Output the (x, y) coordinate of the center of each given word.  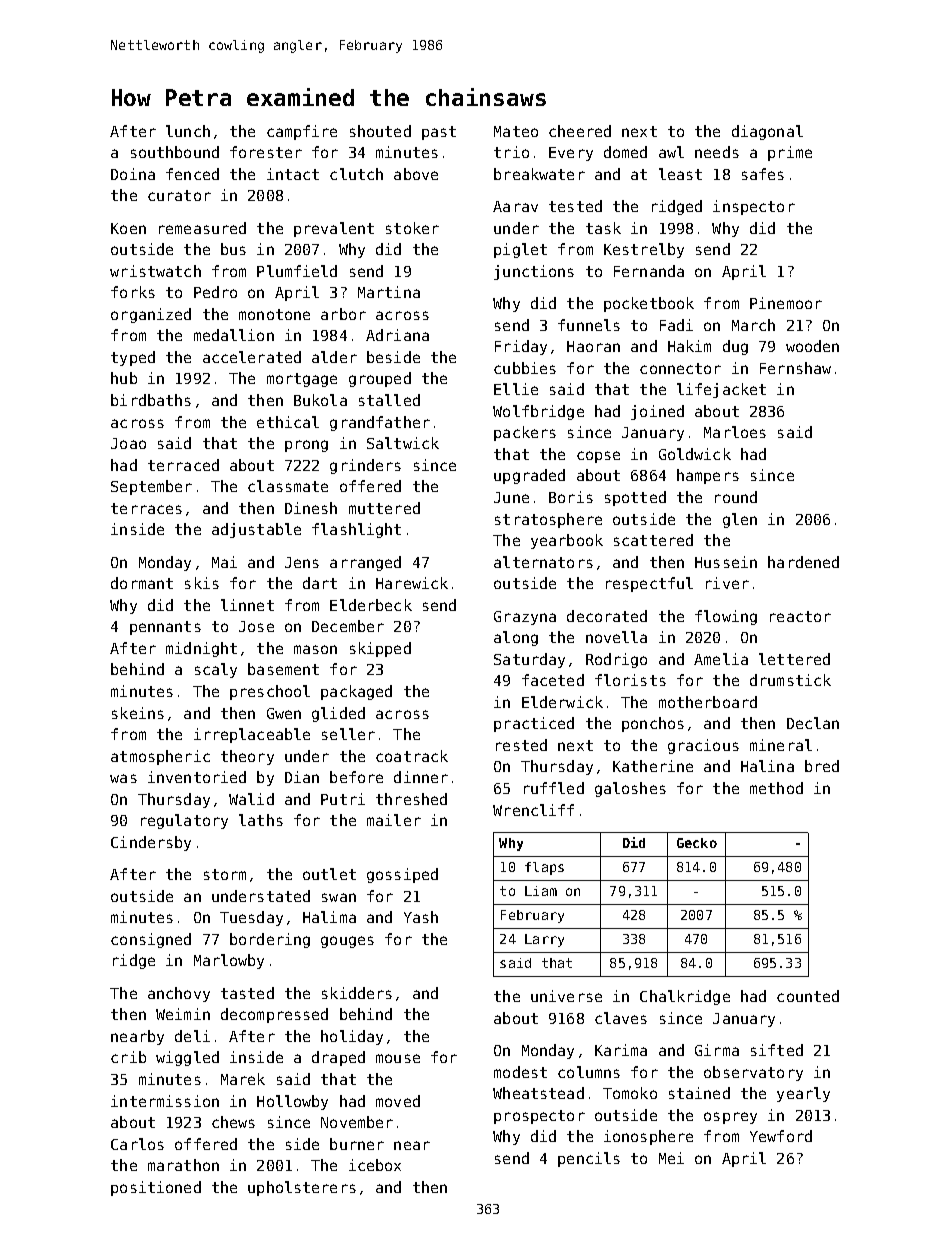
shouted (380, 131)
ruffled (554, 788)
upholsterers (302, 1188)
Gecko (697, 843)
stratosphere (548, 520)
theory (247, 757)
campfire (302, 132)
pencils (589, 1159)
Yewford (781, 1136)
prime (790, 153)
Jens (302, 562)
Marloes (735, 432)
